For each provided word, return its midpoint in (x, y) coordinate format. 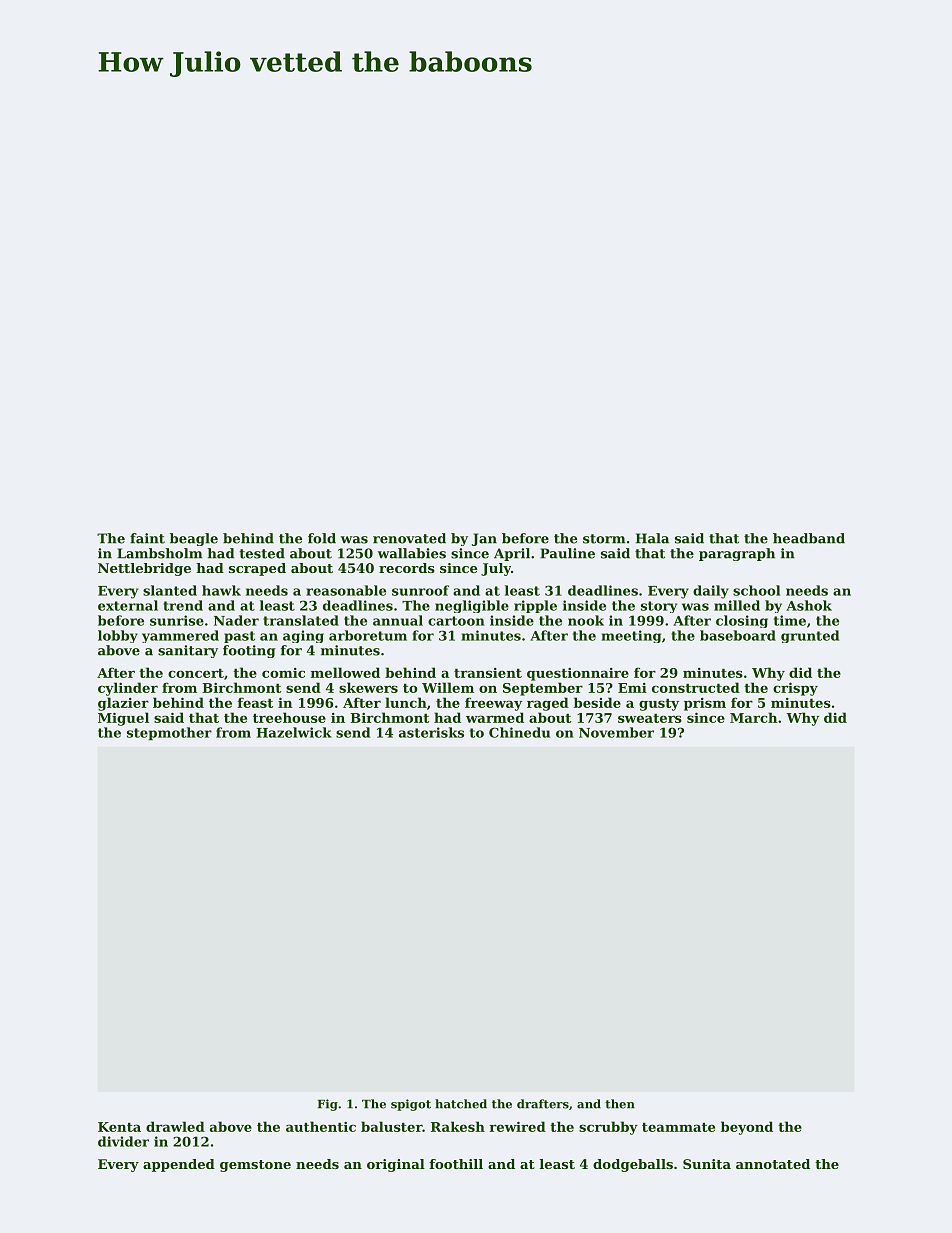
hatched (461, 1104)
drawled (175, 1126)
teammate (678, 1127)
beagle (194, 539)
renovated (409, 538)
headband (809, 538)
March (753, 717)
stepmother (169, 733)
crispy (795, 689)
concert (196, 673)
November (616, 732)
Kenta (119, 1127)
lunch (406, 702)
